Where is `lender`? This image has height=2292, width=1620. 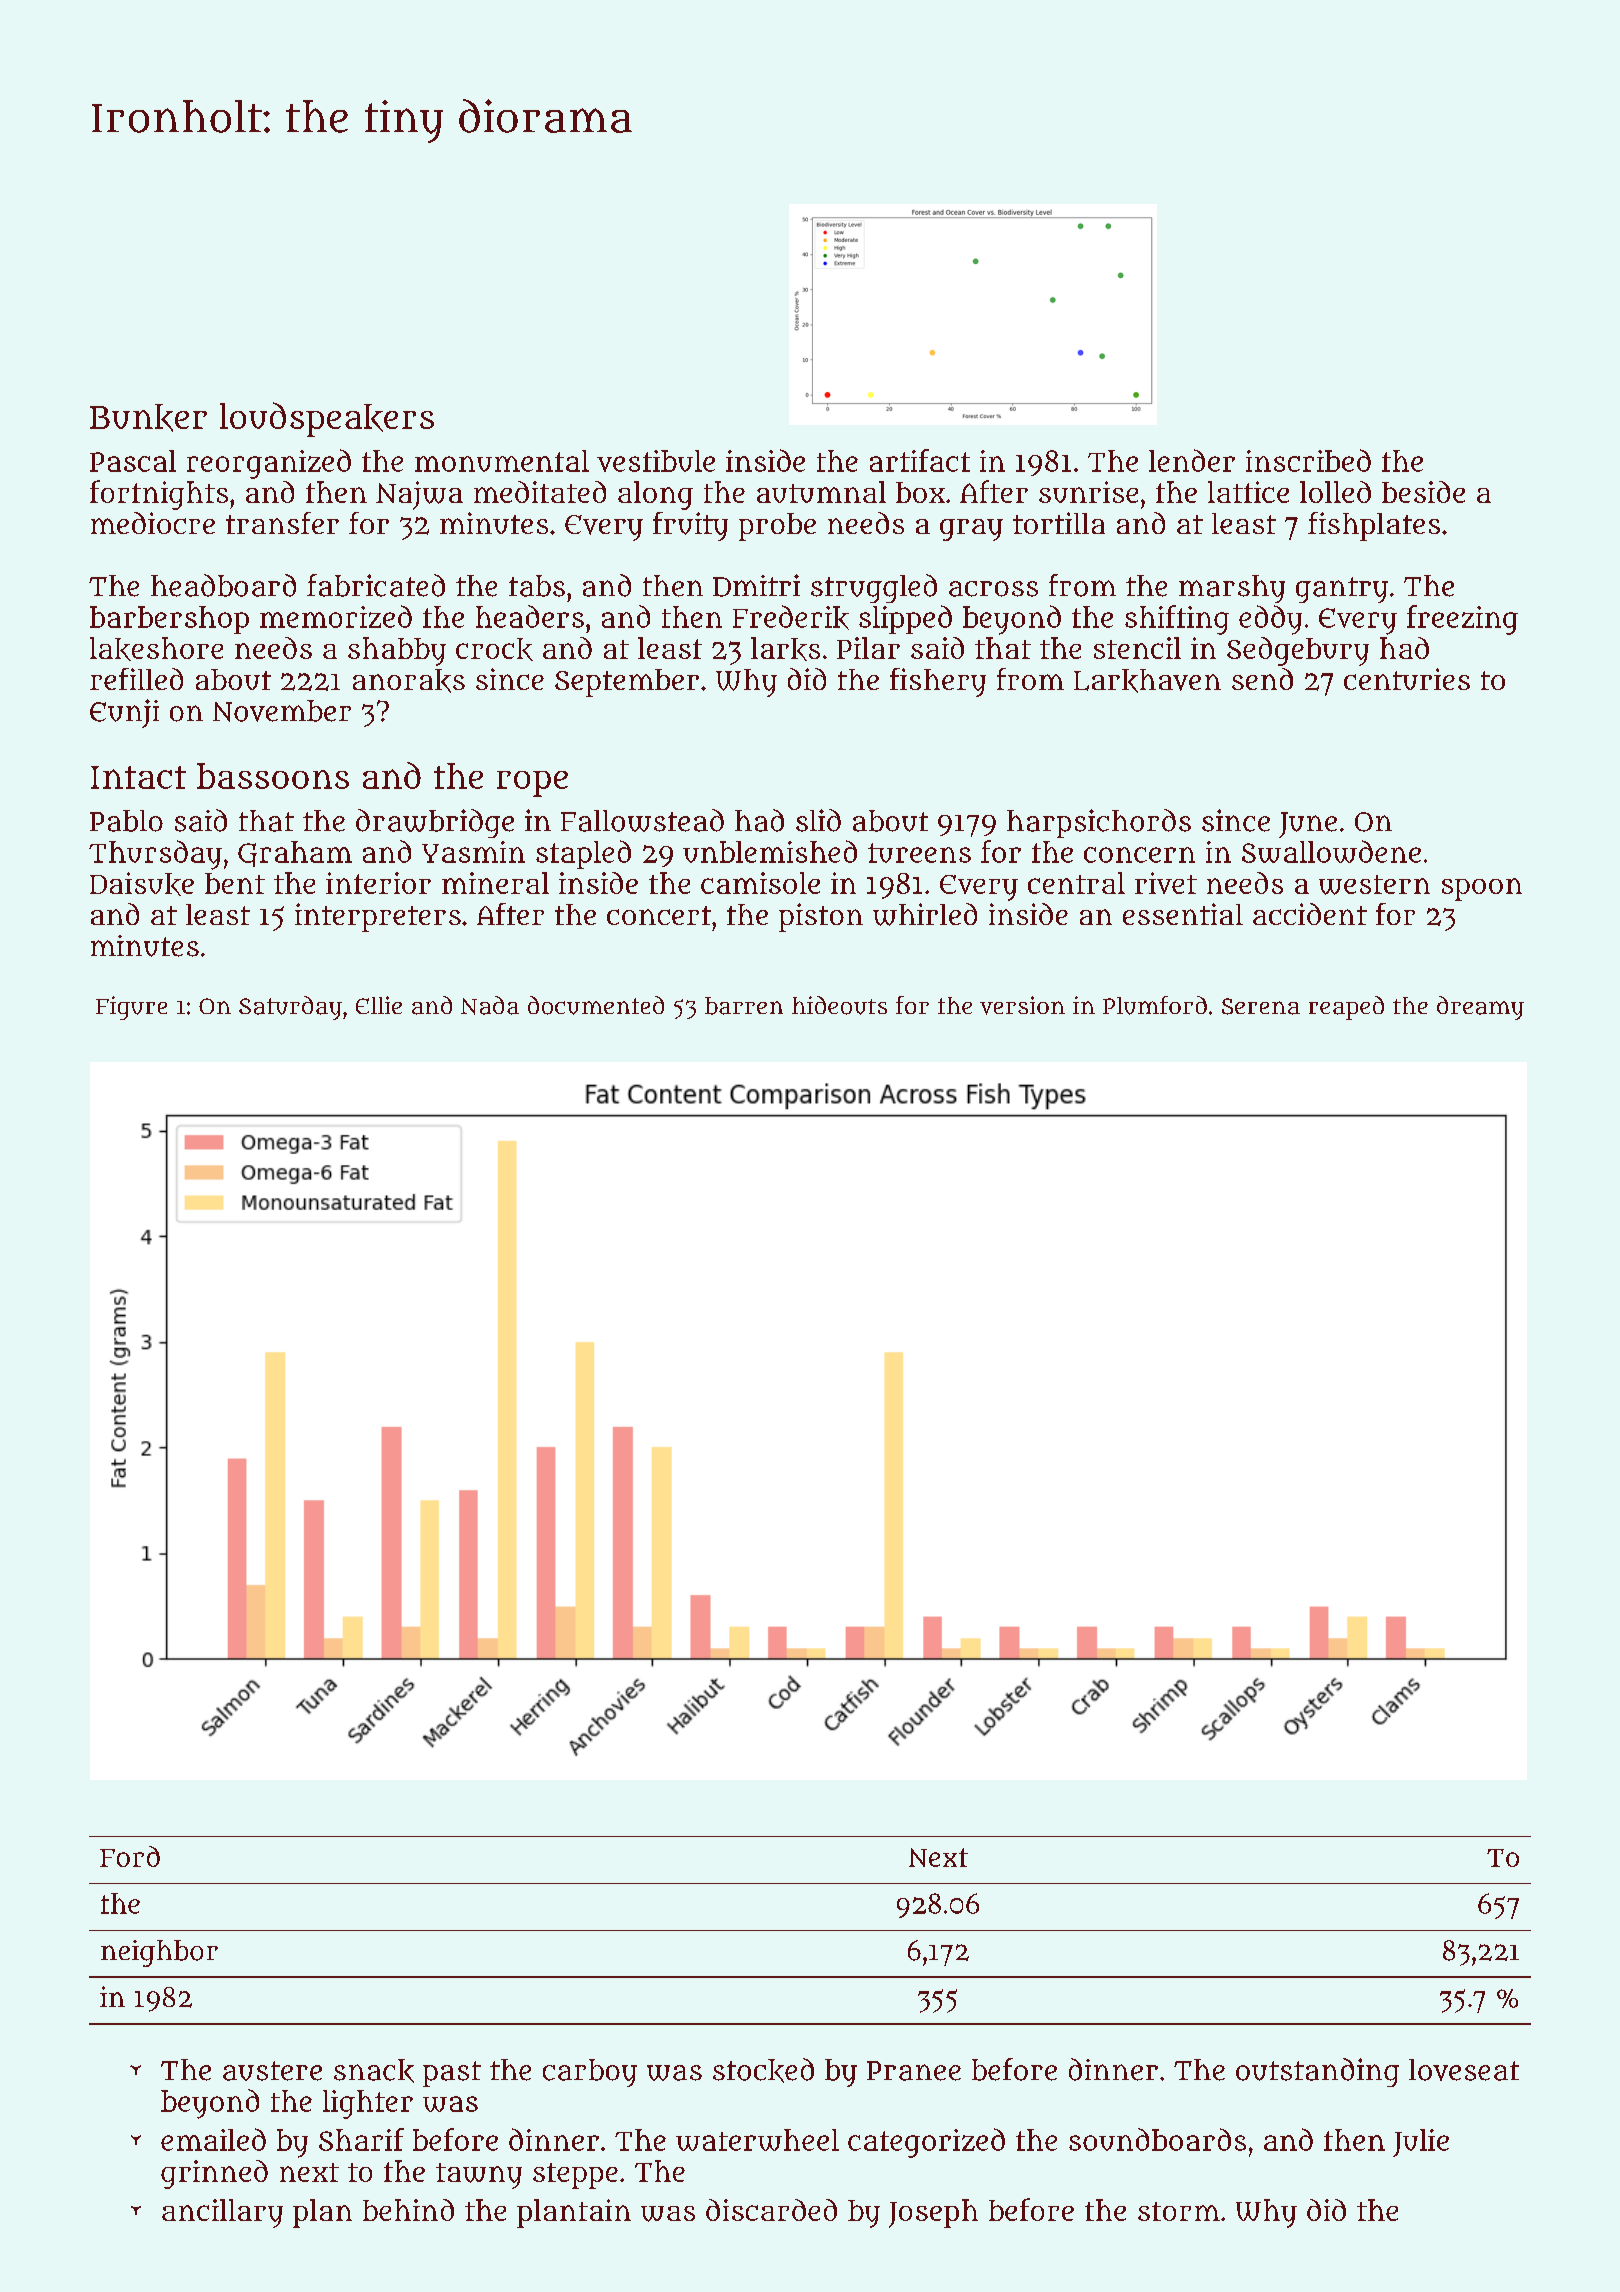
lender is located at coordinates (1192, 460).
